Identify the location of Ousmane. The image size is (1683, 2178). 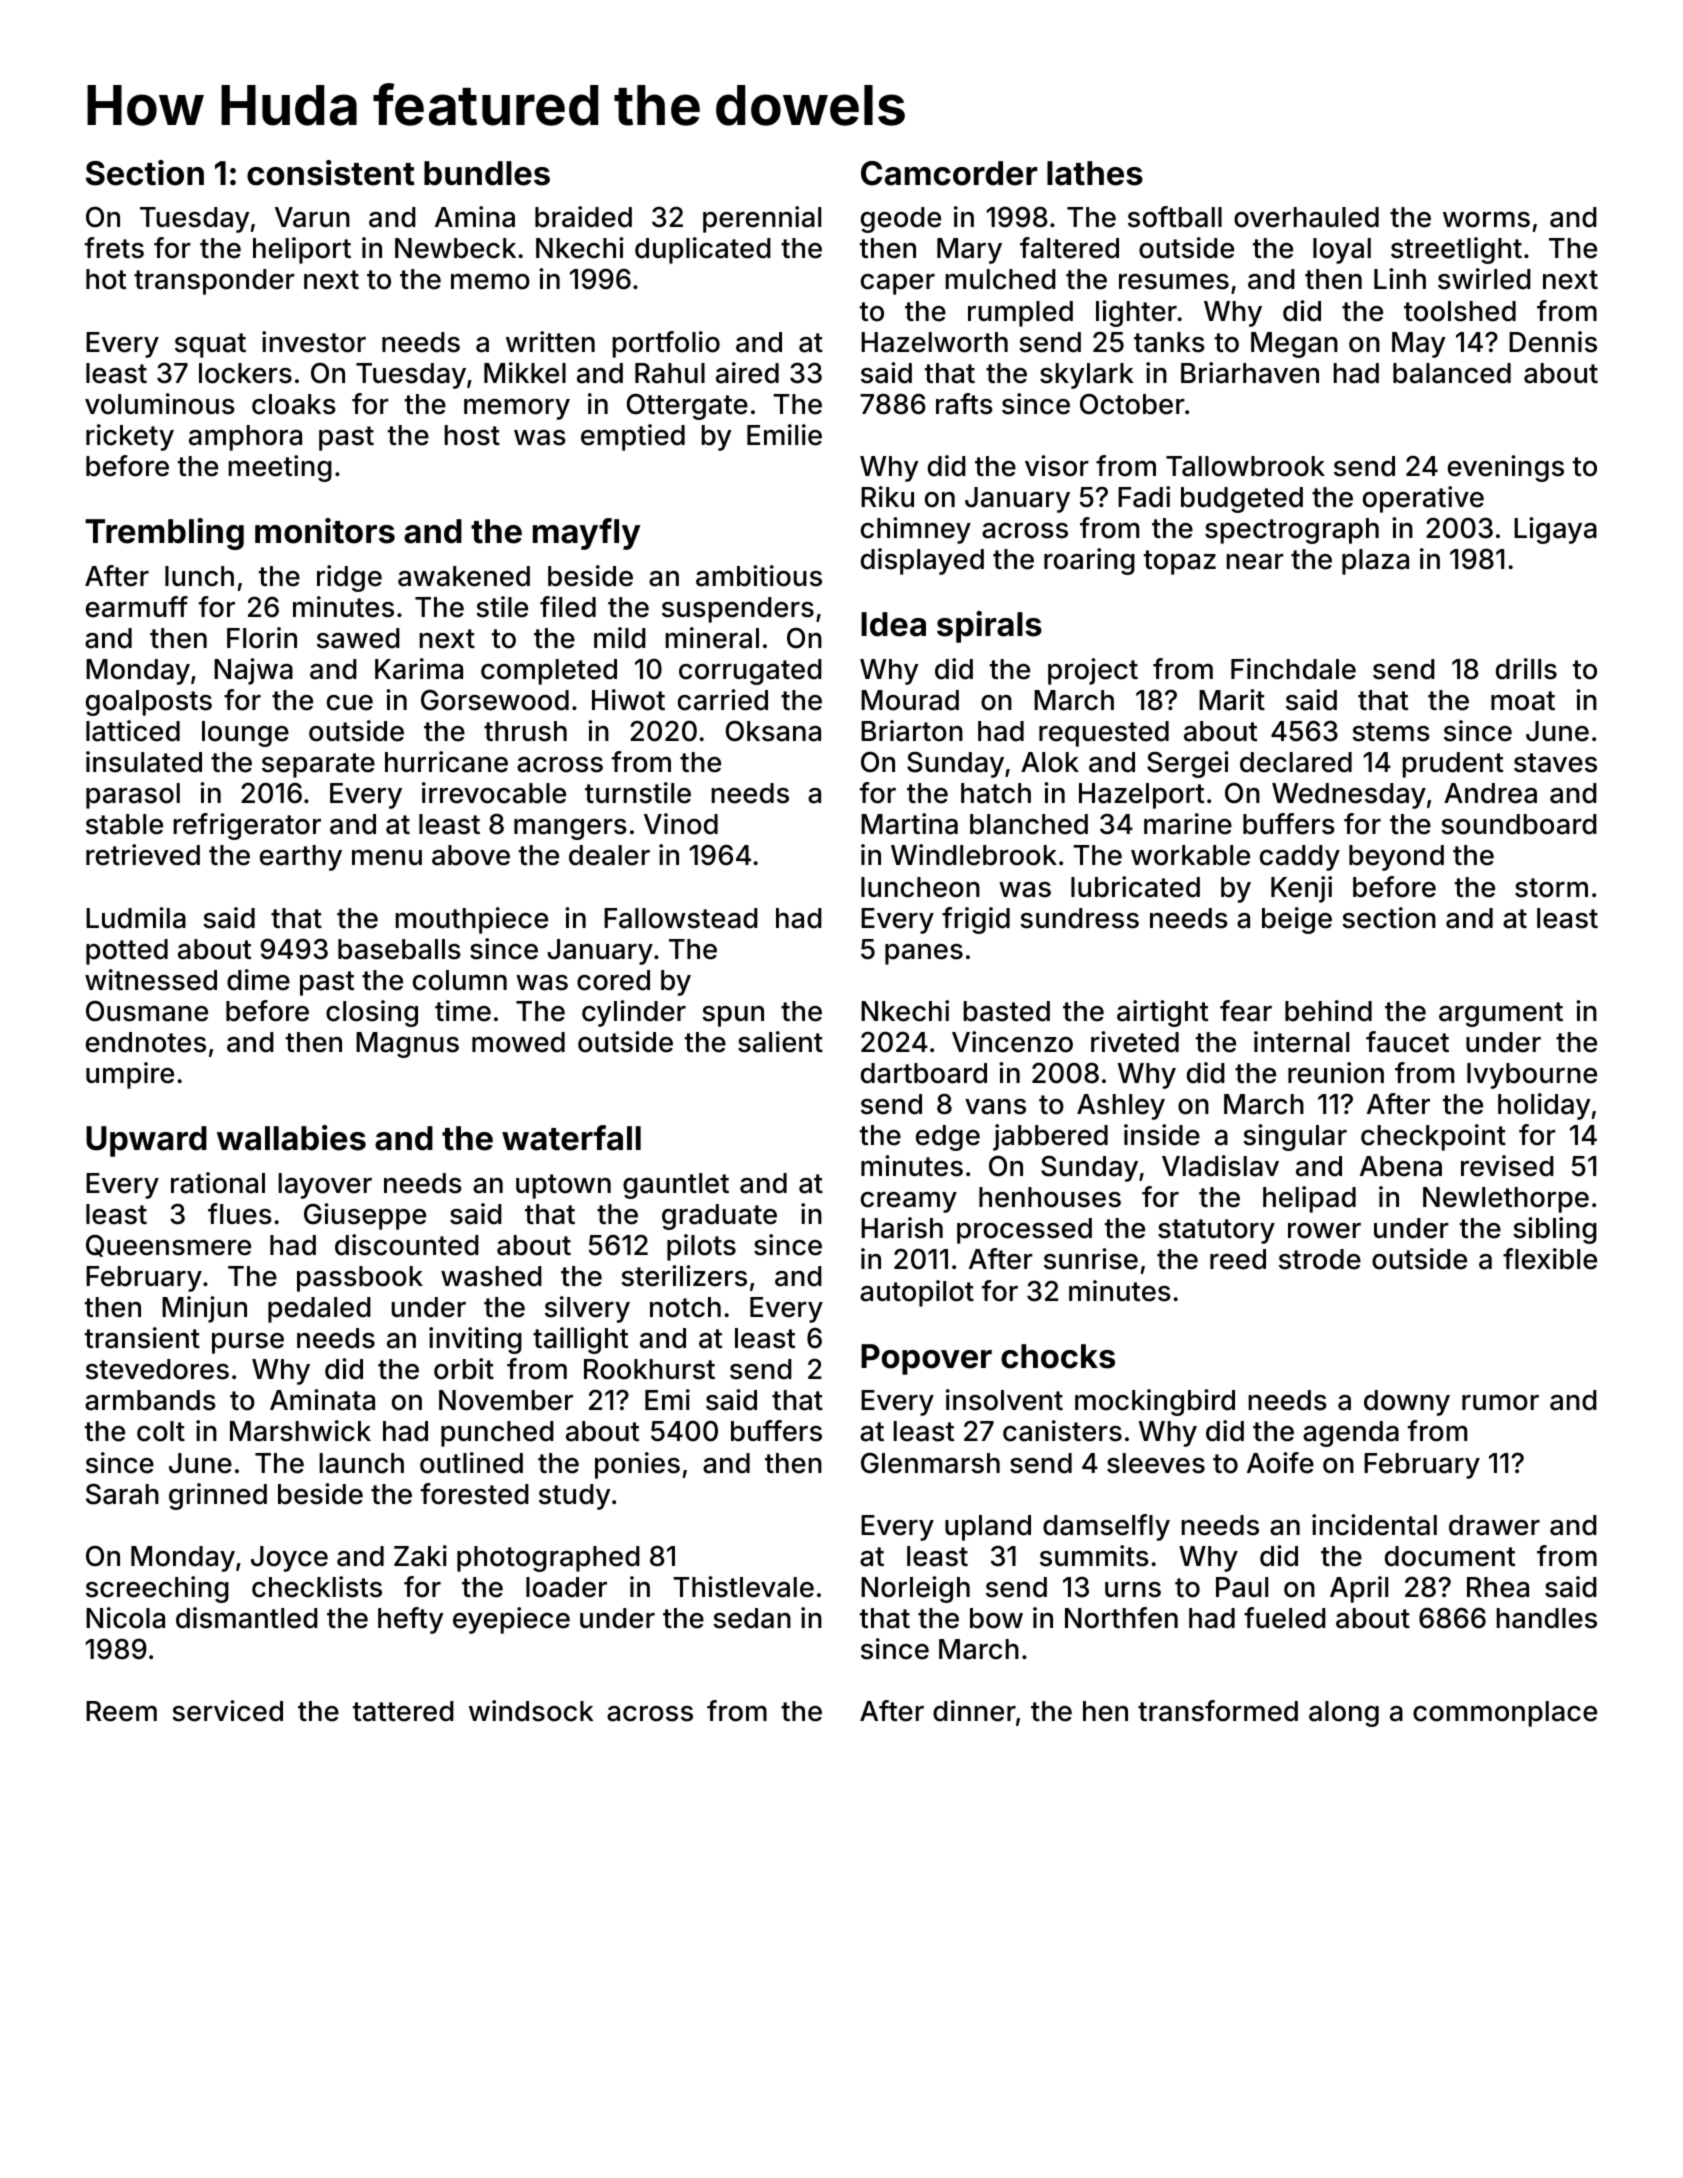
(147, 1011).
